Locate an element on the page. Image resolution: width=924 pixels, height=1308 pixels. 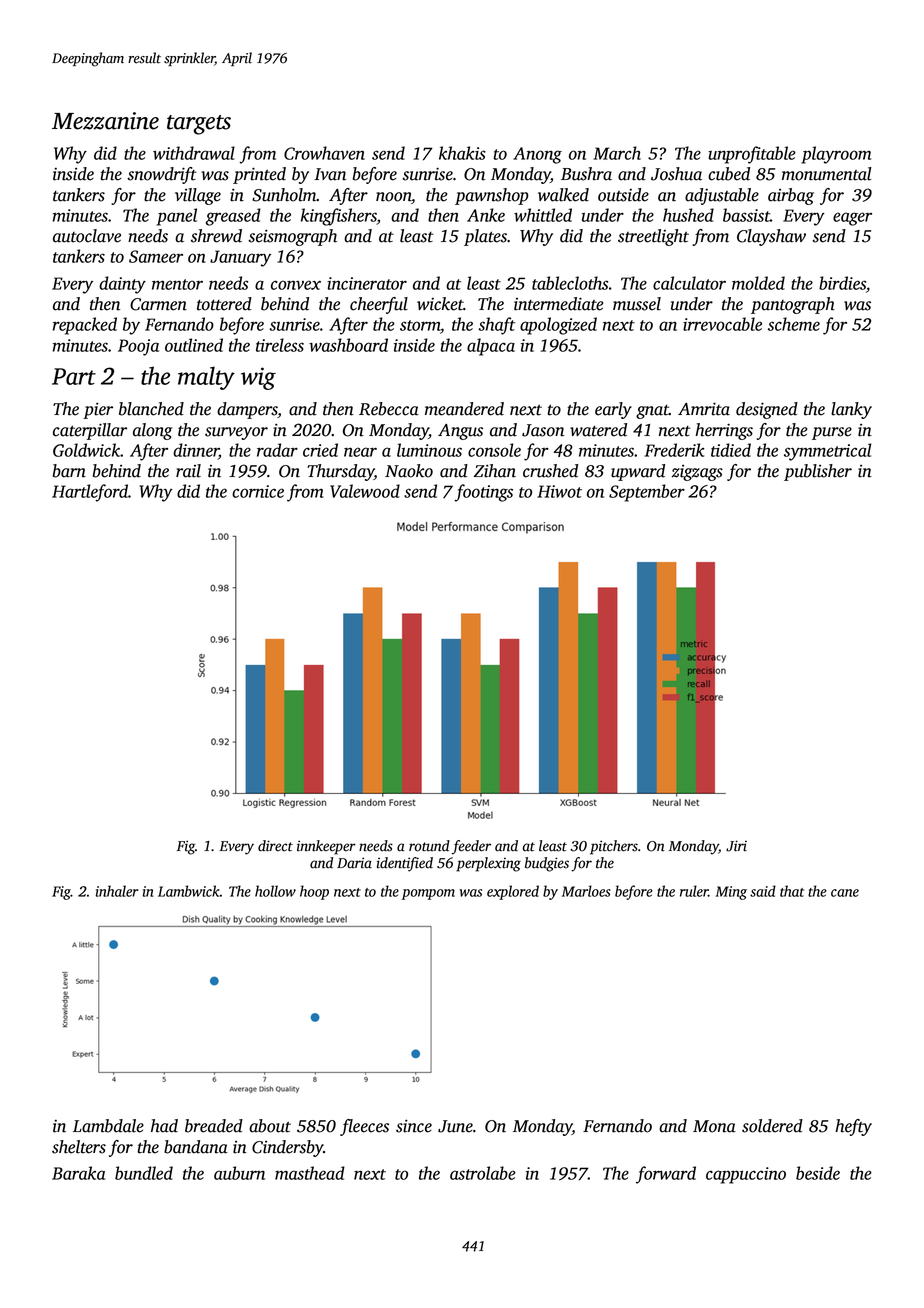
explored is located at coordinates (513, 892).
